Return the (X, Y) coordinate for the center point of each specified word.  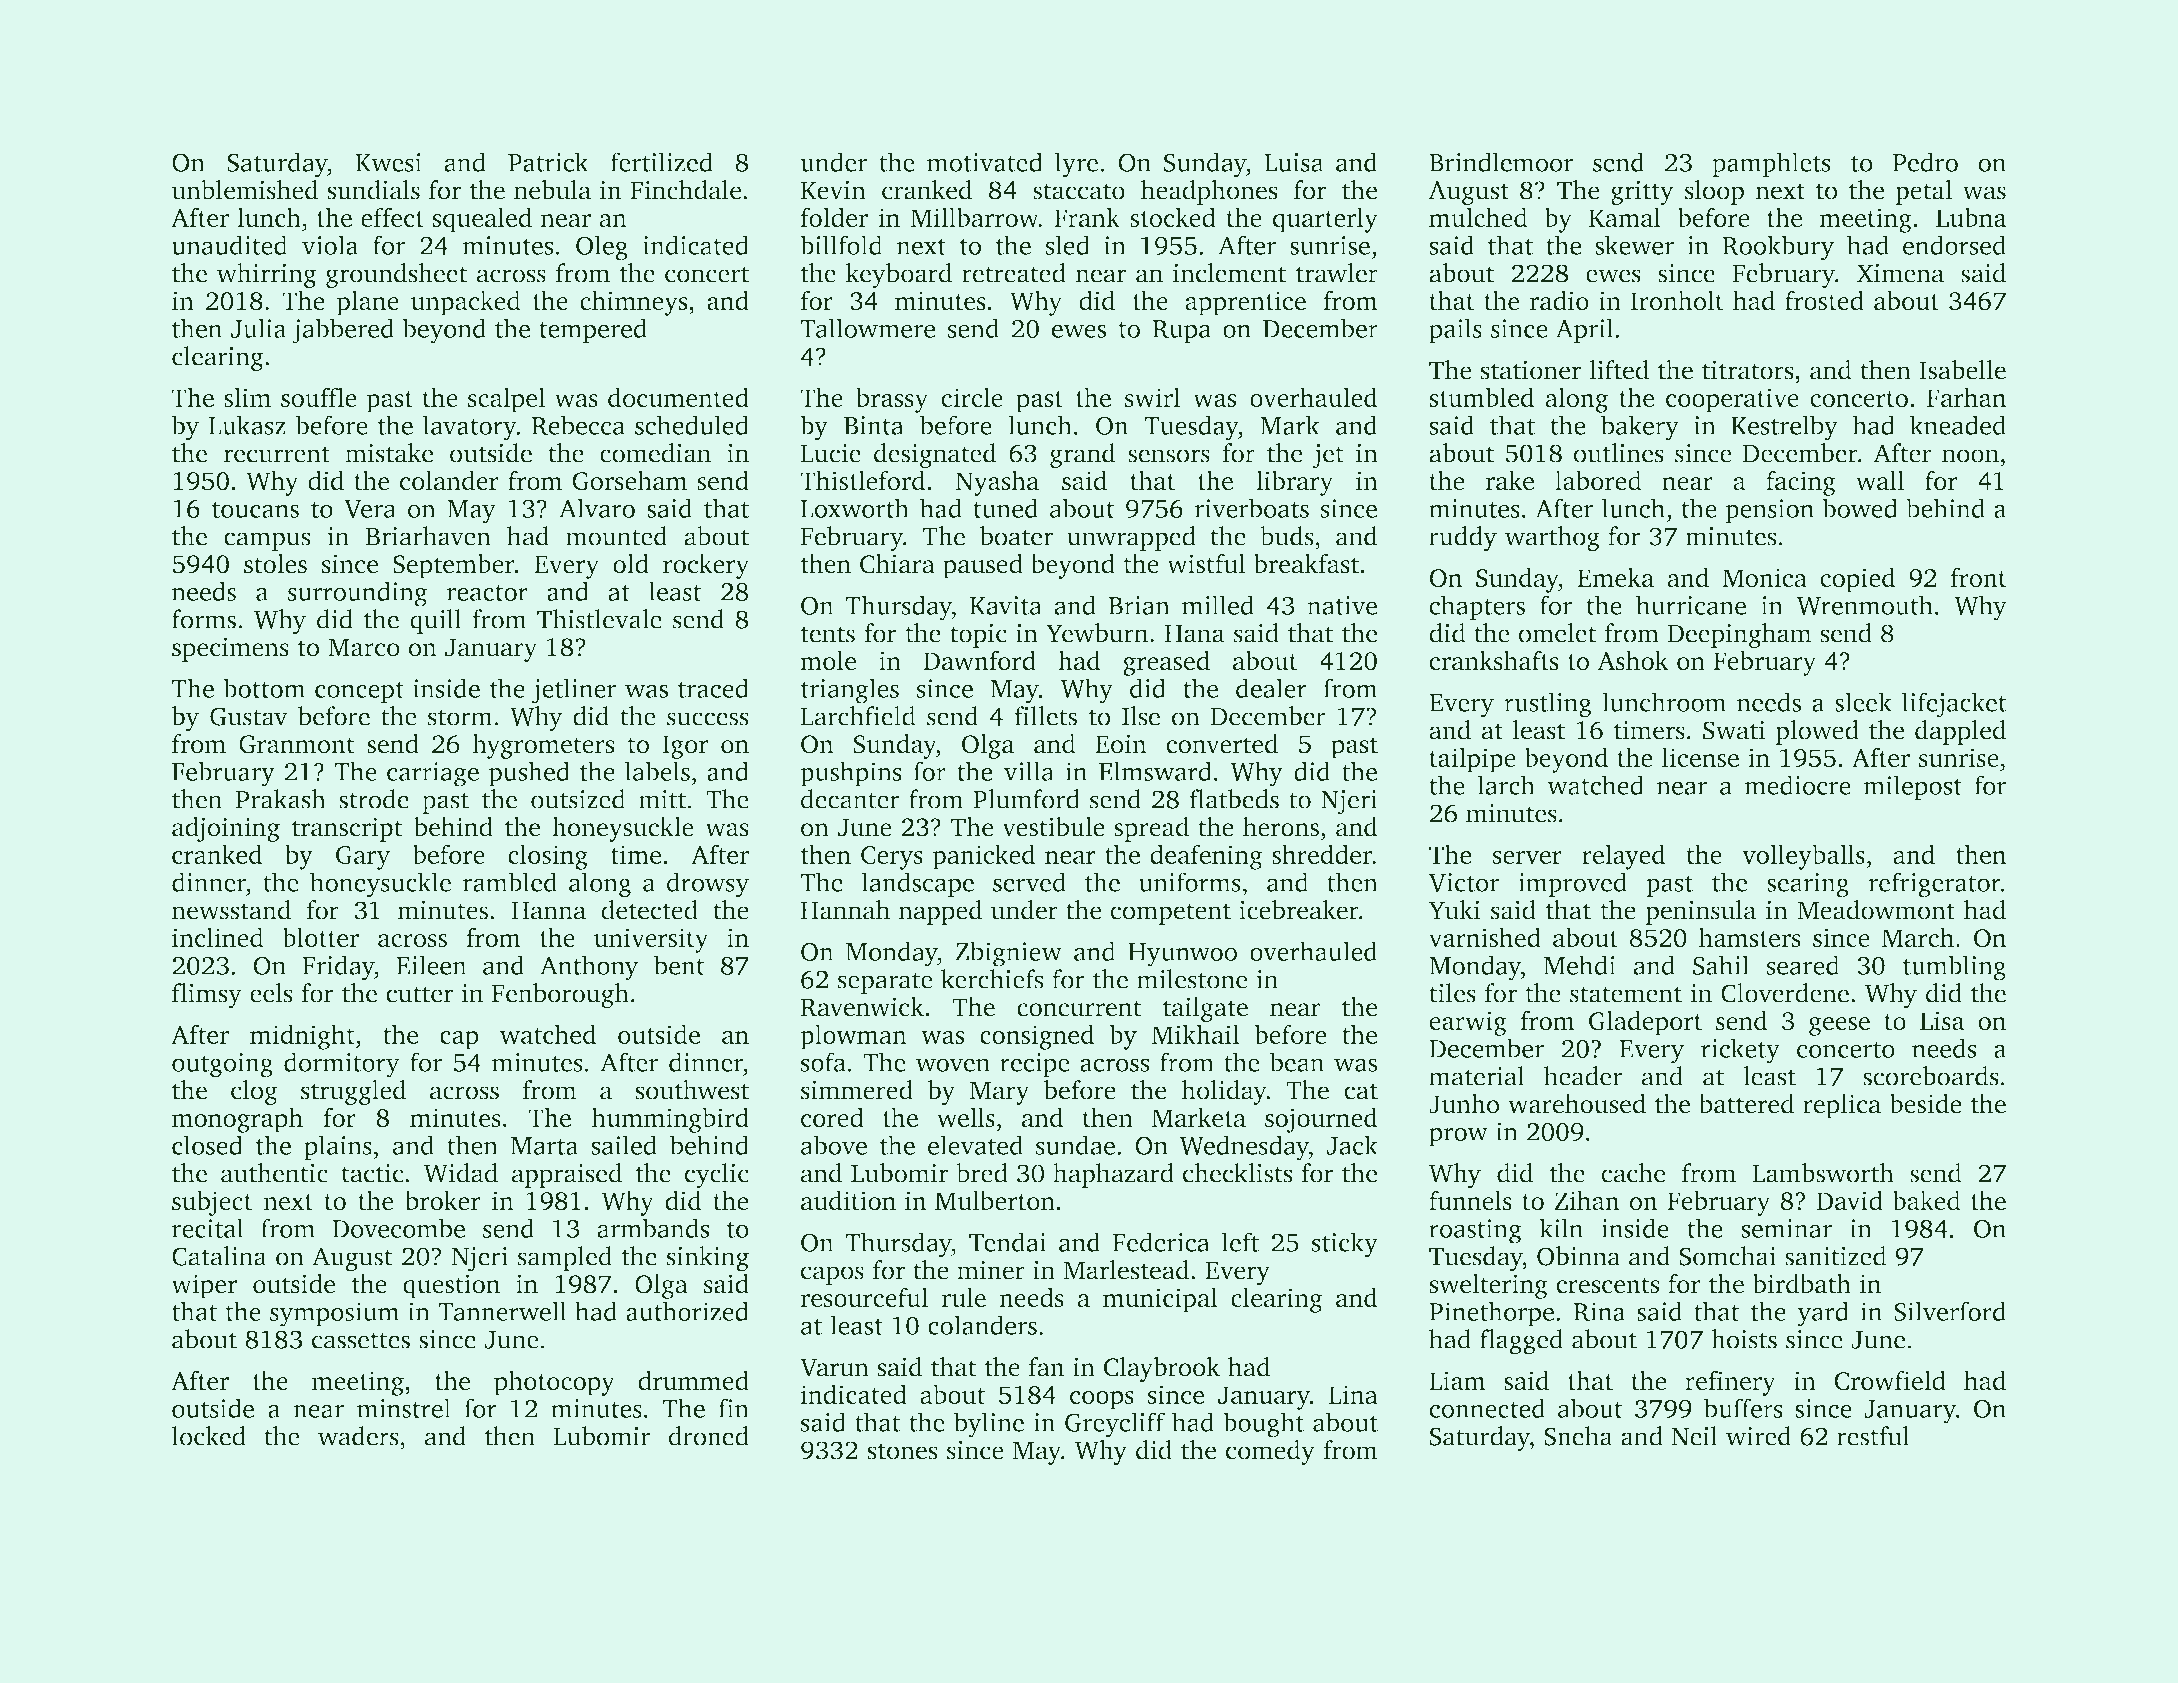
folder (834, 217)
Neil (1694, 1436)
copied (1857, 580)
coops (1102, 1400)
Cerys (892, 858)
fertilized (662, 162)
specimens (230, 649)
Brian (1139, 605)
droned (708, 1436)
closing (548, 857)
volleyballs (1803, 857)
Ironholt (1677, 300)
